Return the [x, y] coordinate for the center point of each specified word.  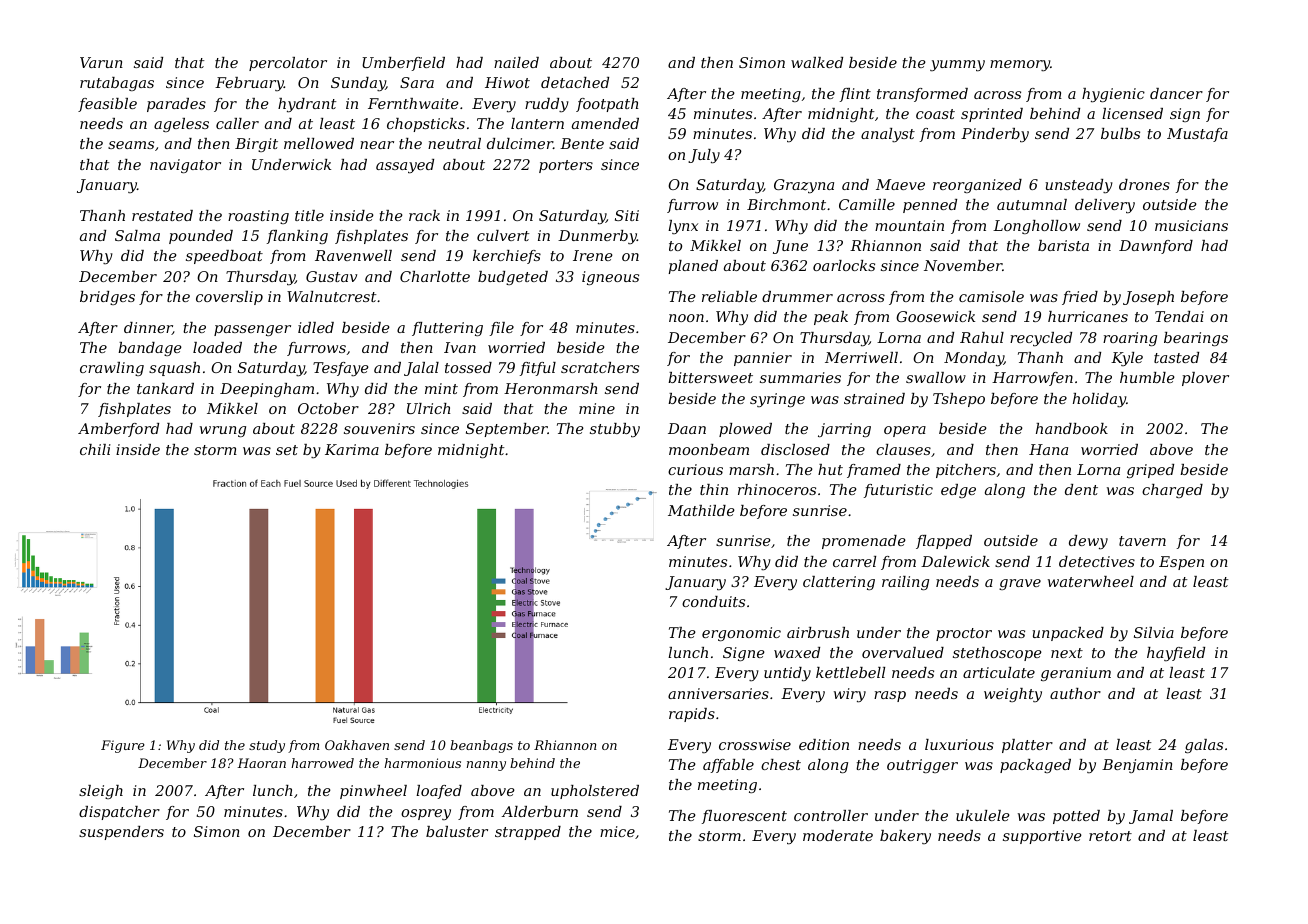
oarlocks [844, 265]
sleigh [101, 792]
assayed [405, 166]
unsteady [1079, 186]
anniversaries [718, 693]
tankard [165, 388]
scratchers [600, 367]
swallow [936, 377]
